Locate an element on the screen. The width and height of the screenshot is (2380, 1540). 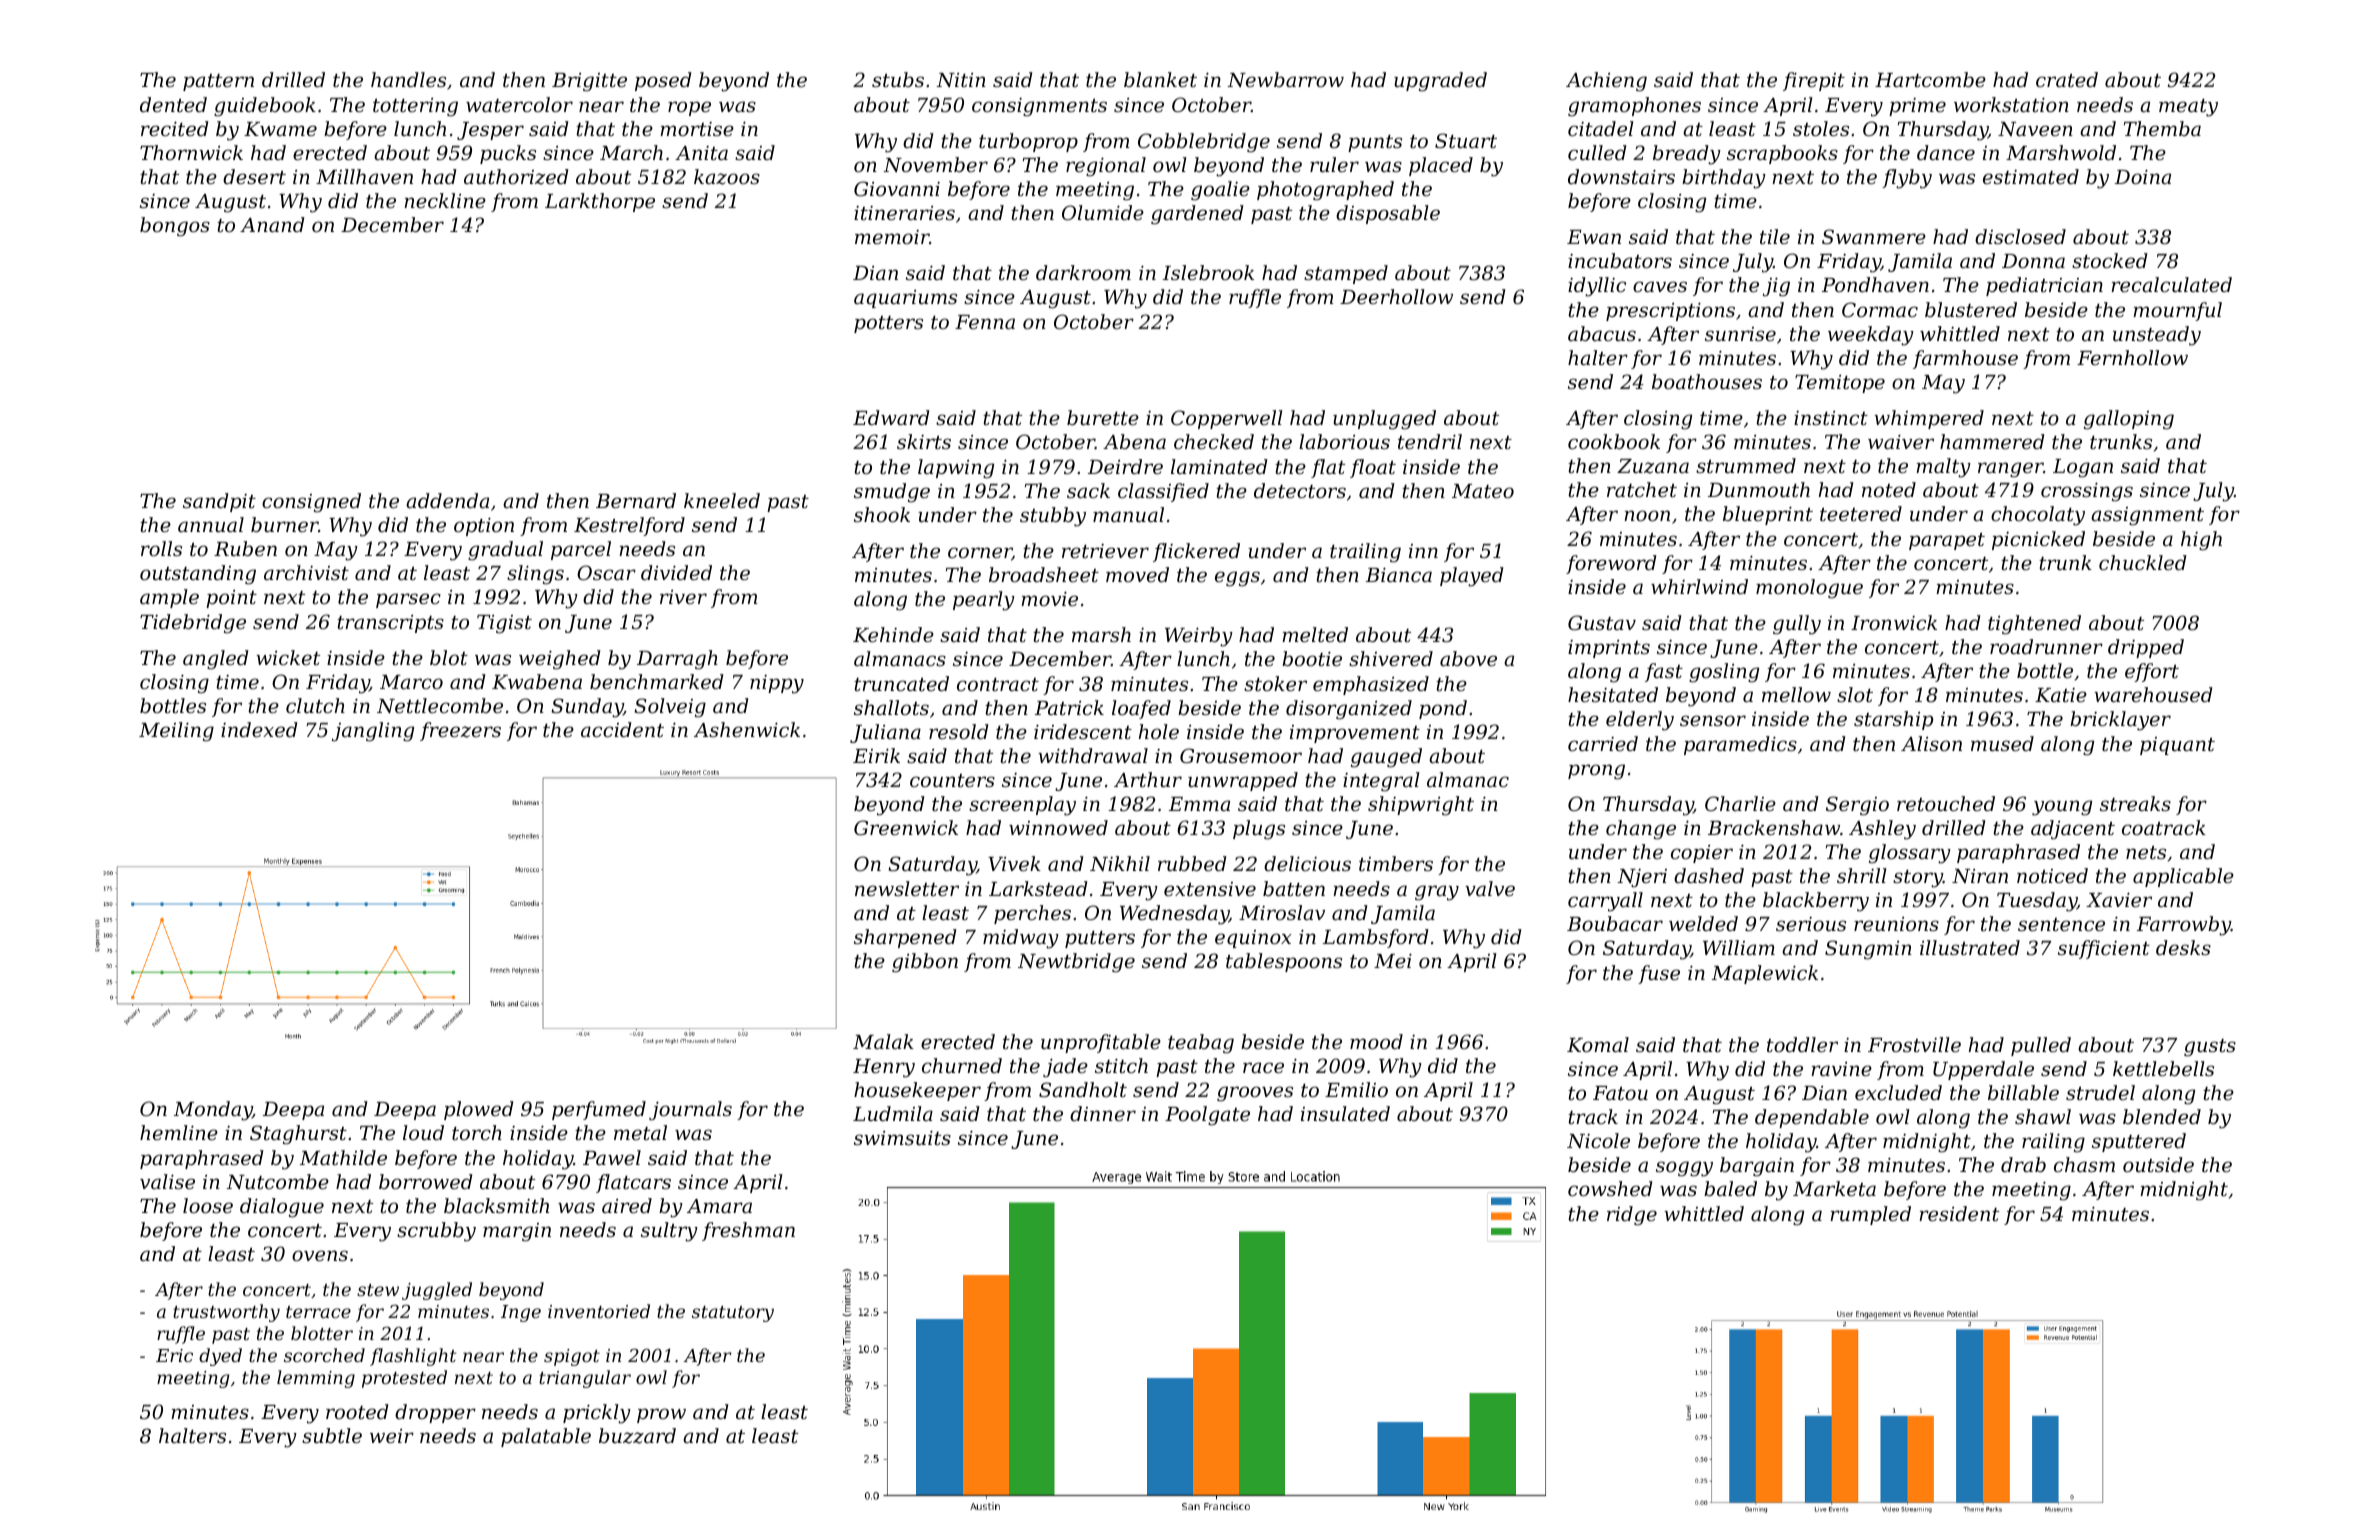
plugs is located at coordinates (1259, 830).
